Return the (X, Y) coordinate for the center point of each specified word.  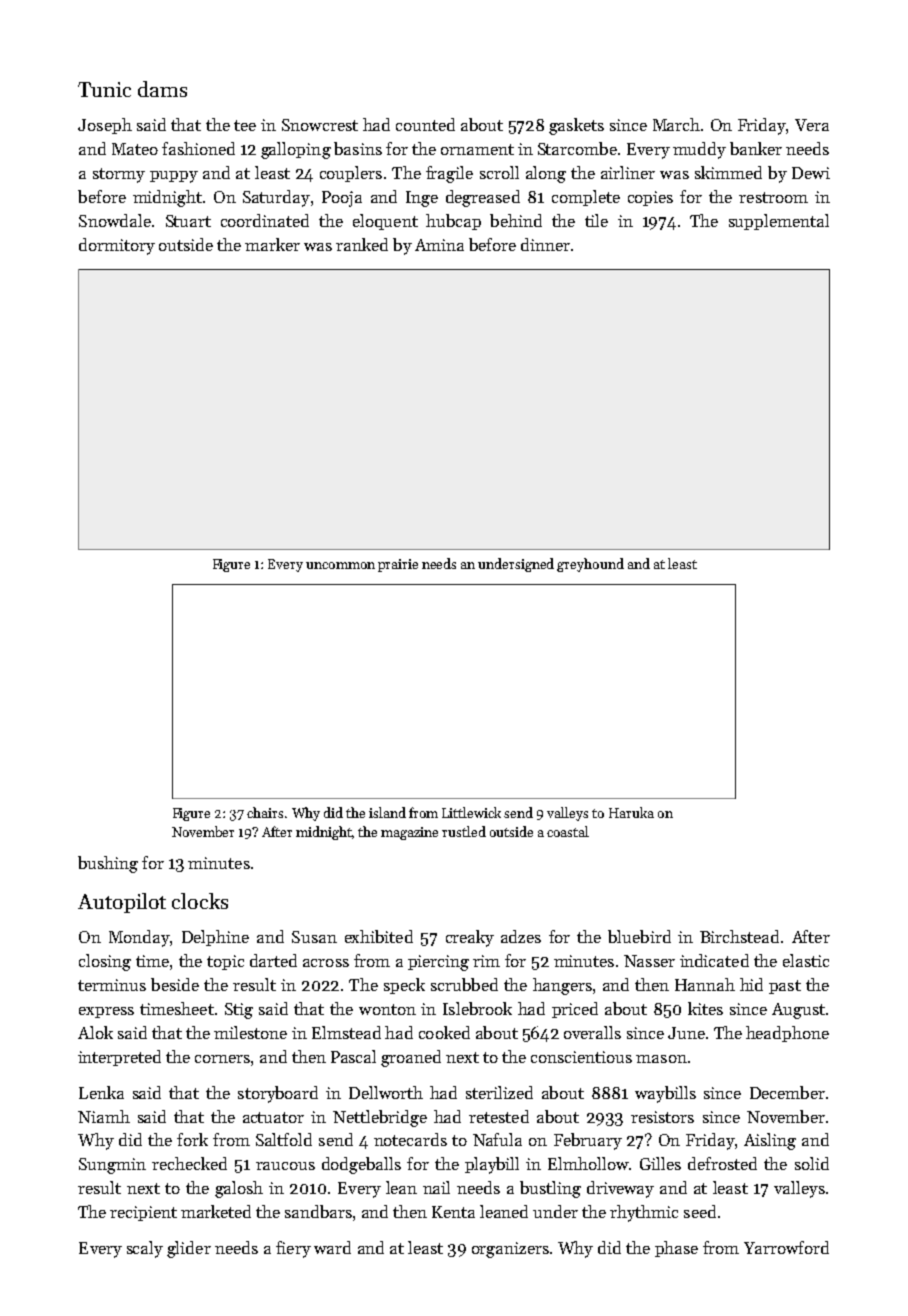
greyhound (590, 565)
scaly (145, 1249)
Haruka (631, 812)
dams (162, 89)
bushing (108, 864)
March (676, 124)
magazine (409, 833)
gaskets (576, 126)
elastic (806, 960)
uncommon (340, 565)
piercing (438, 963)
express (106, 1012)
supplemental (779, 222)
